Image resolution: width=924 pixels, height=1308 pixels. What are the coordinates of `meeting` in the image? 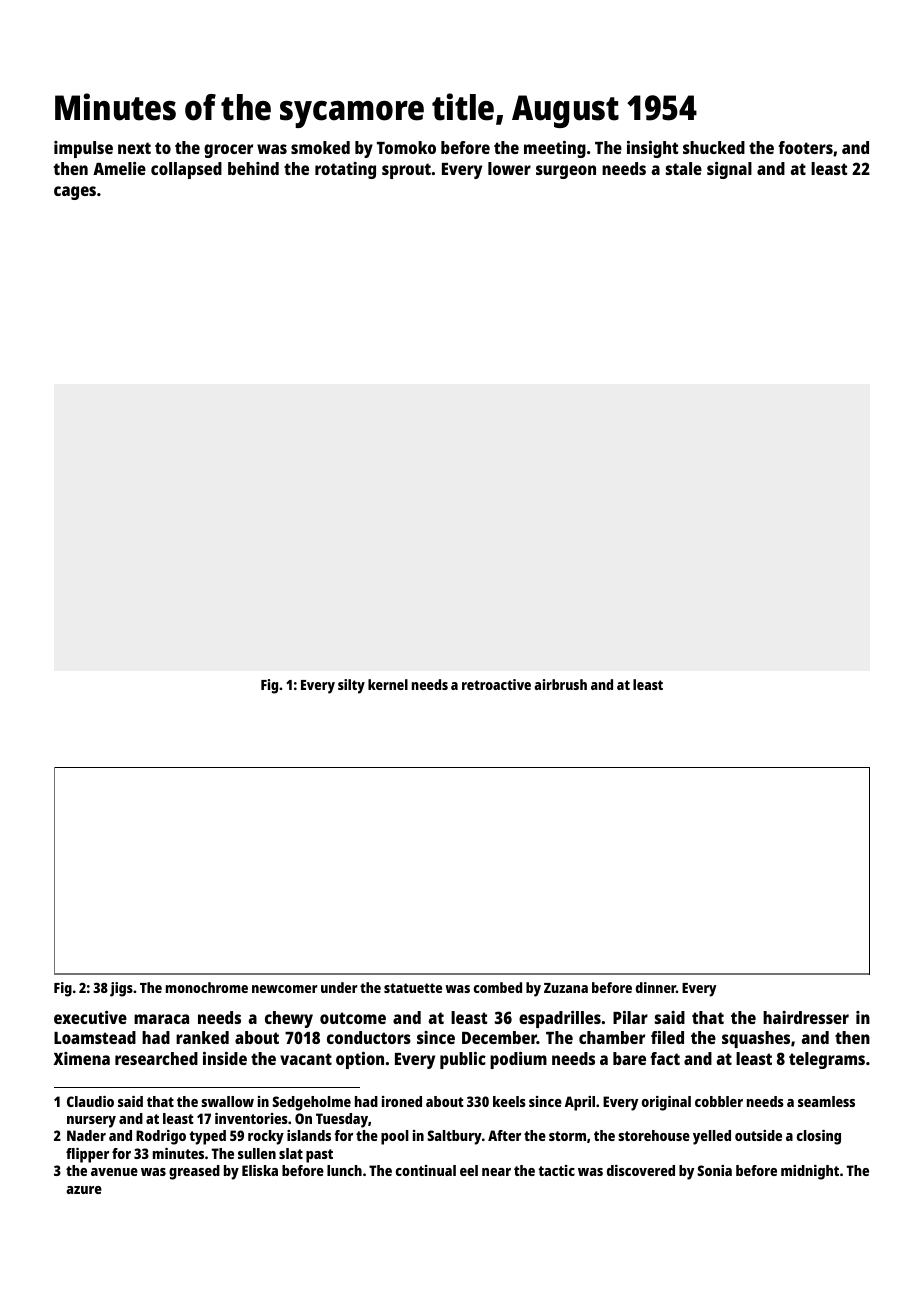 It's located at (555, 149).
